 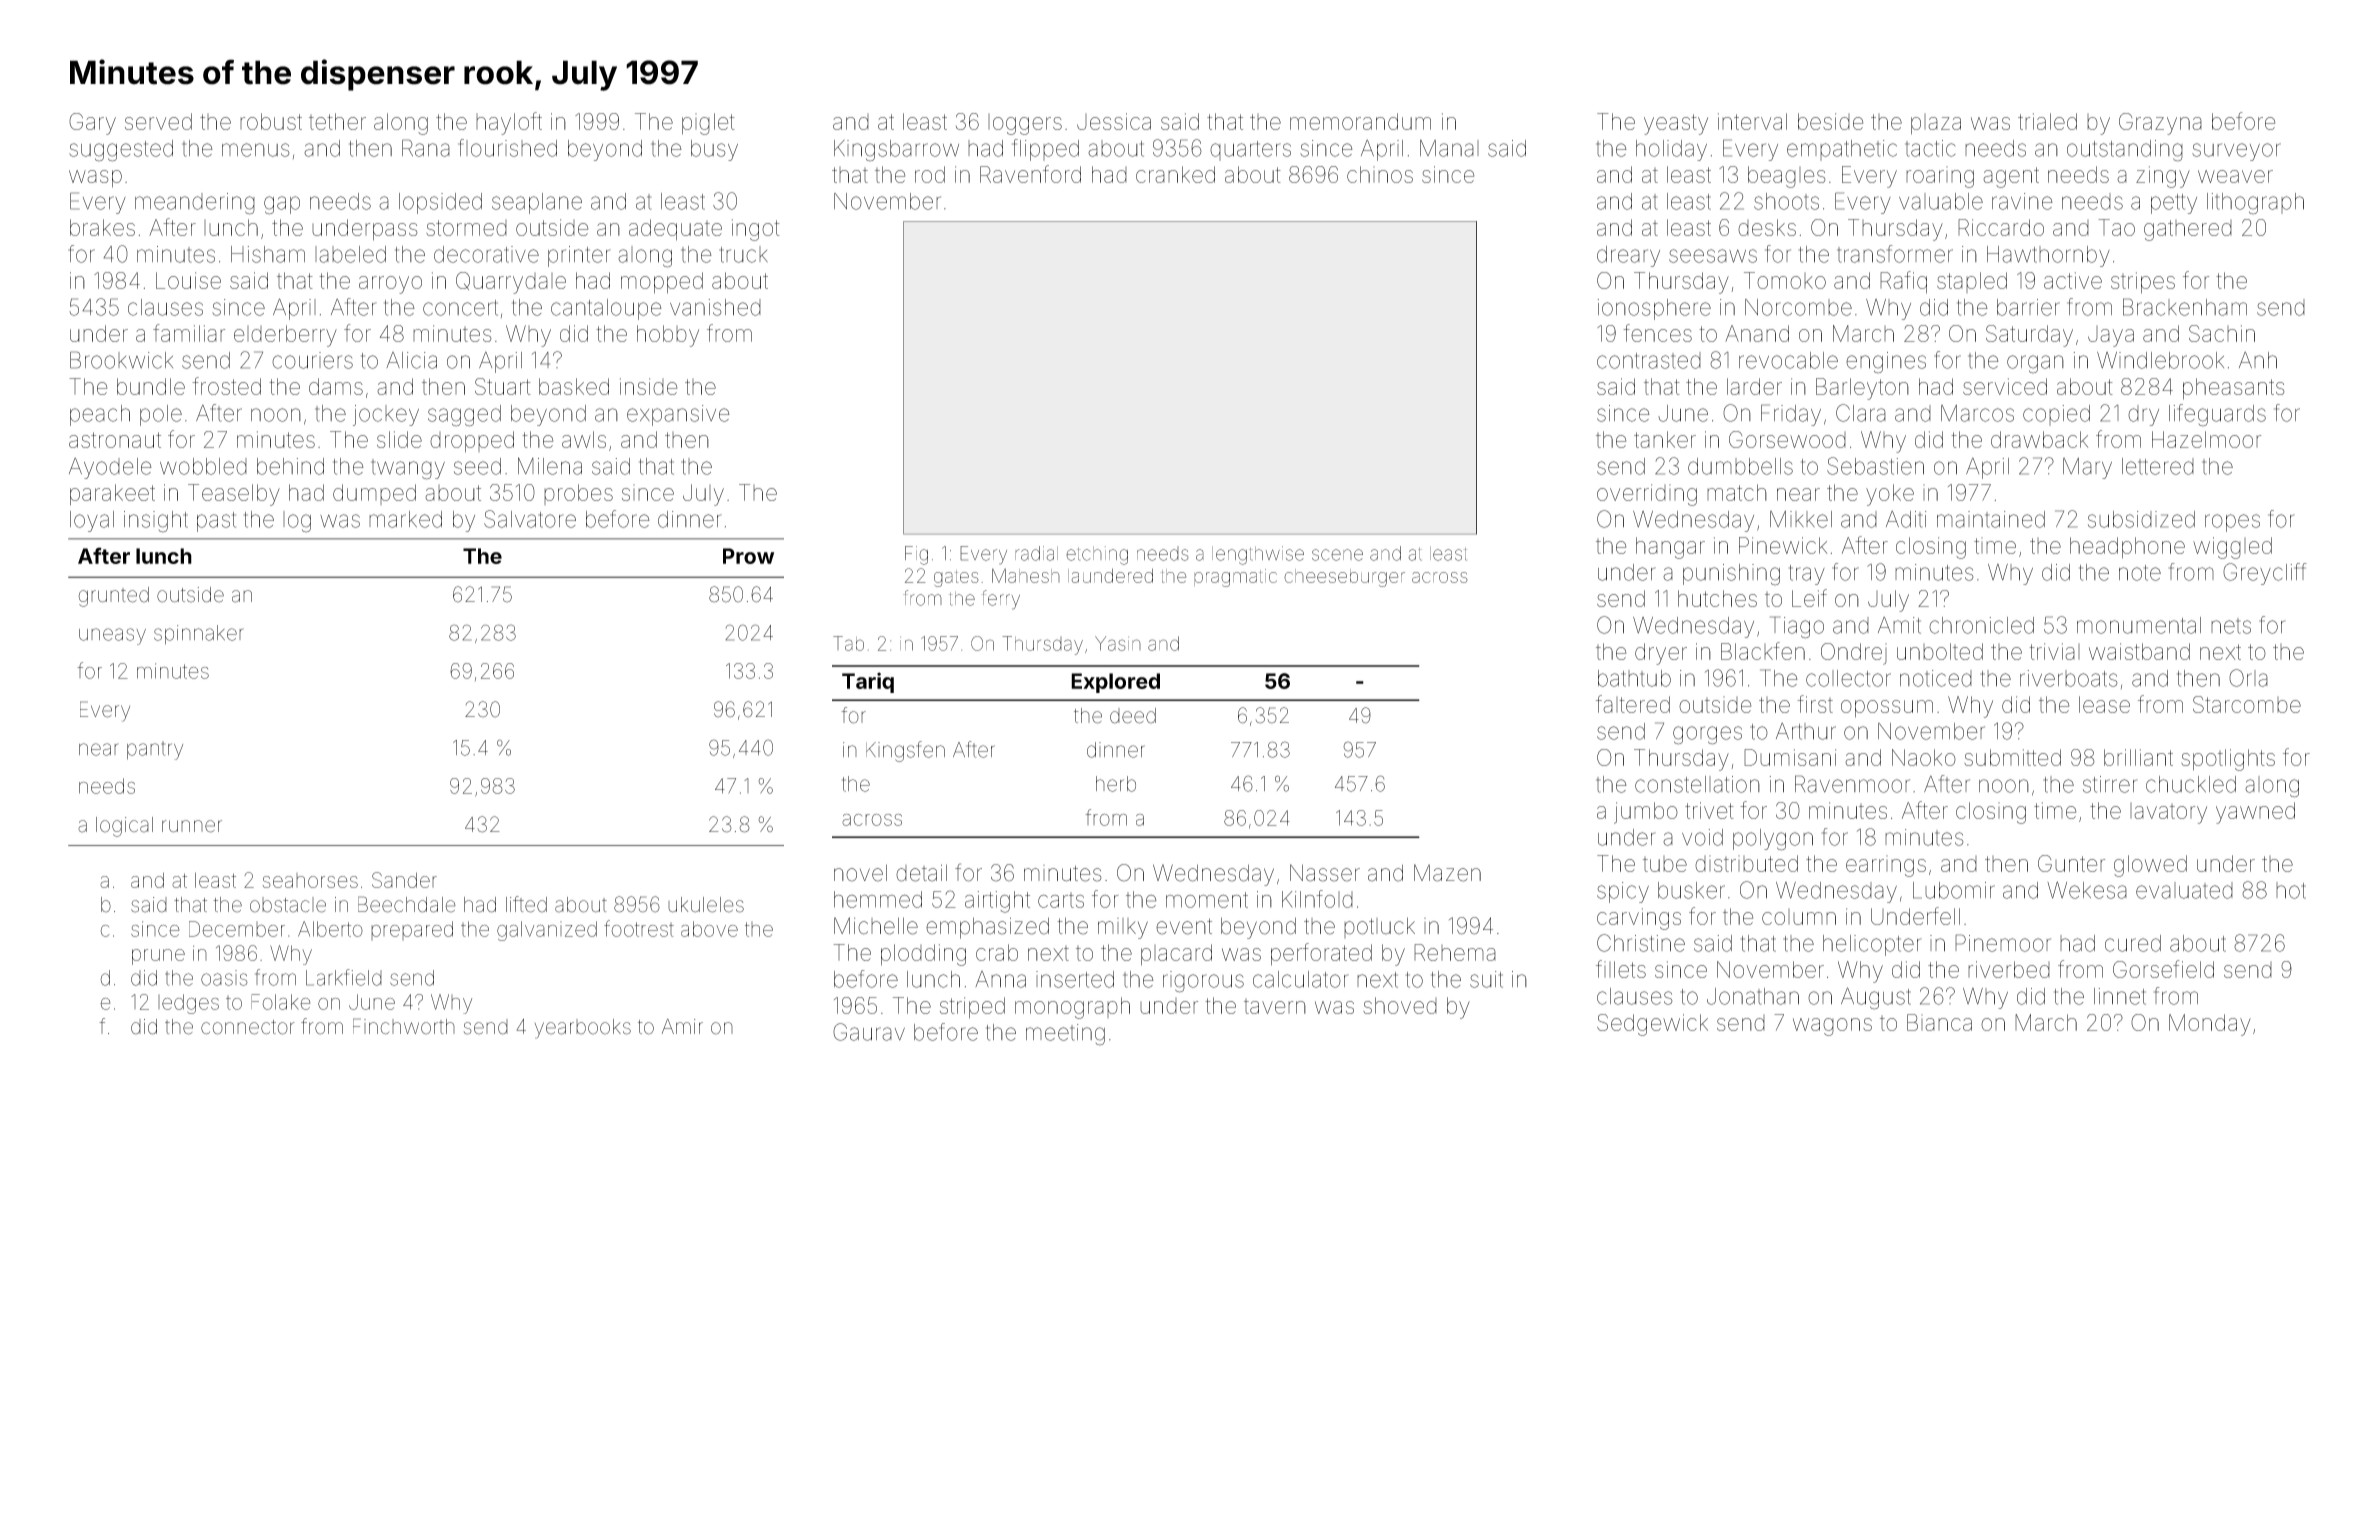 What do you see at coordinates (668, 336) in the screenshot?
I see `hobby` at bounding box center [668, 336].
